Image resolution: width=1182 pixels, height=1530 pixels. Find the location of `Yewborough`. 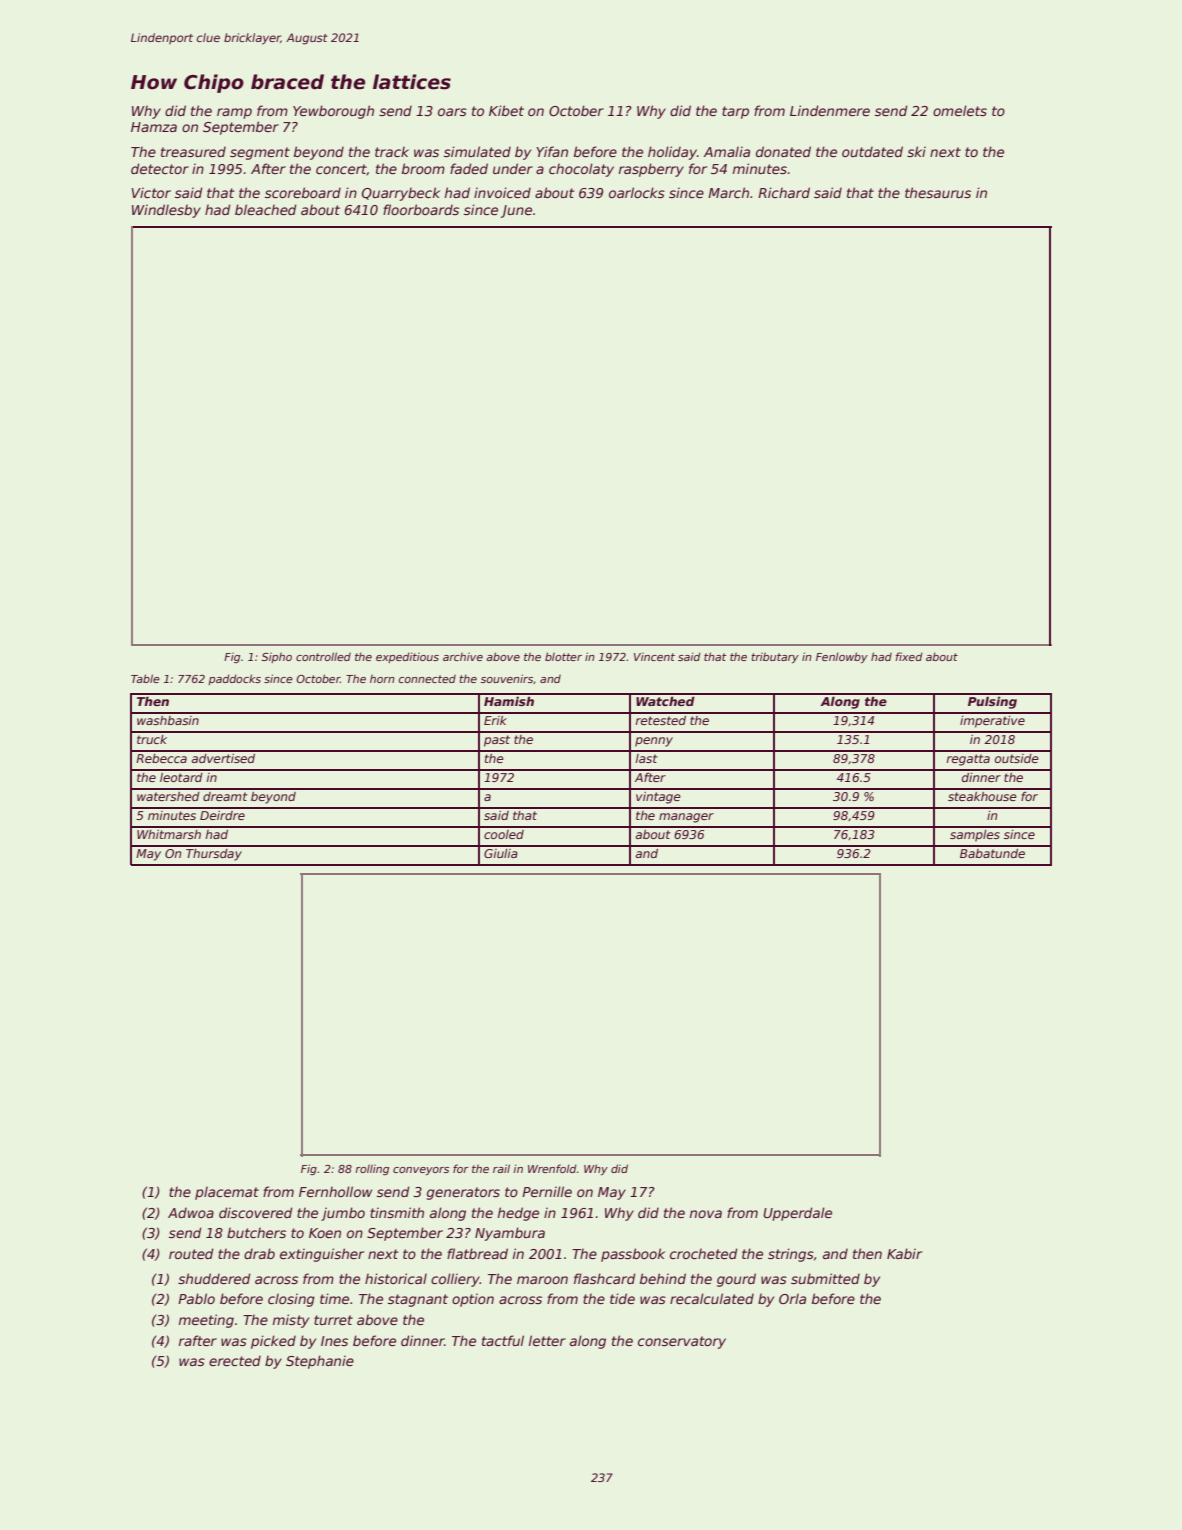

Yewborough is located at coordinates (333, 112).
